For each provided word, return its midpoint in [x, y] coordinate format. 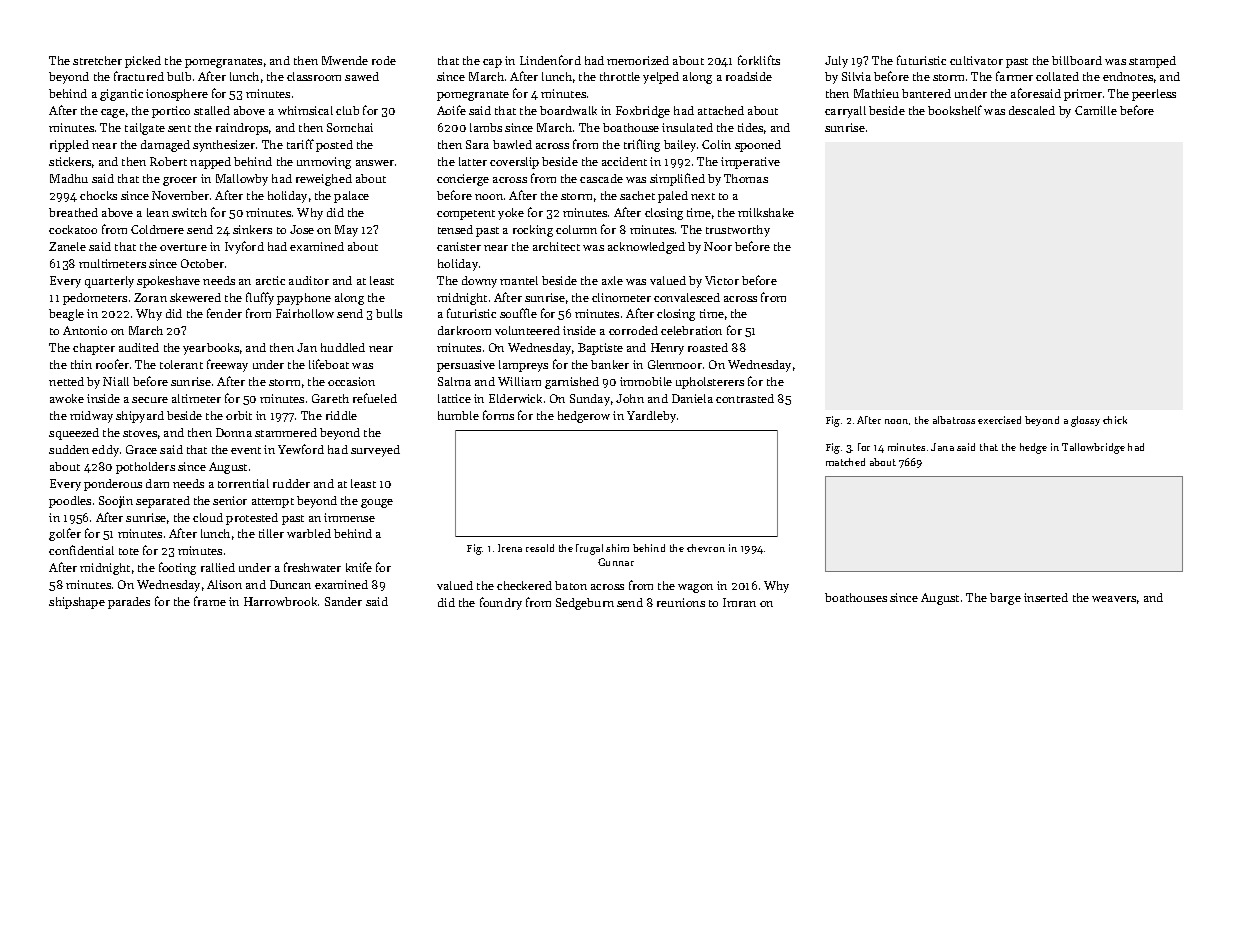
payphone [304, 299]
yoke [511, 214]
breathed [73, 212]
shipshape [77, 603]
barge [1005, 599]
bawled [512, 144]
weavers [1114, 599]
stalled [212, 110]
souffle [518, 313]
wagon [695, 588]
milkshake [766, 212]
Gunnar [616, 562]
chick [1115, 420]
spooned [758, 146]
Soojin [116, 502]
